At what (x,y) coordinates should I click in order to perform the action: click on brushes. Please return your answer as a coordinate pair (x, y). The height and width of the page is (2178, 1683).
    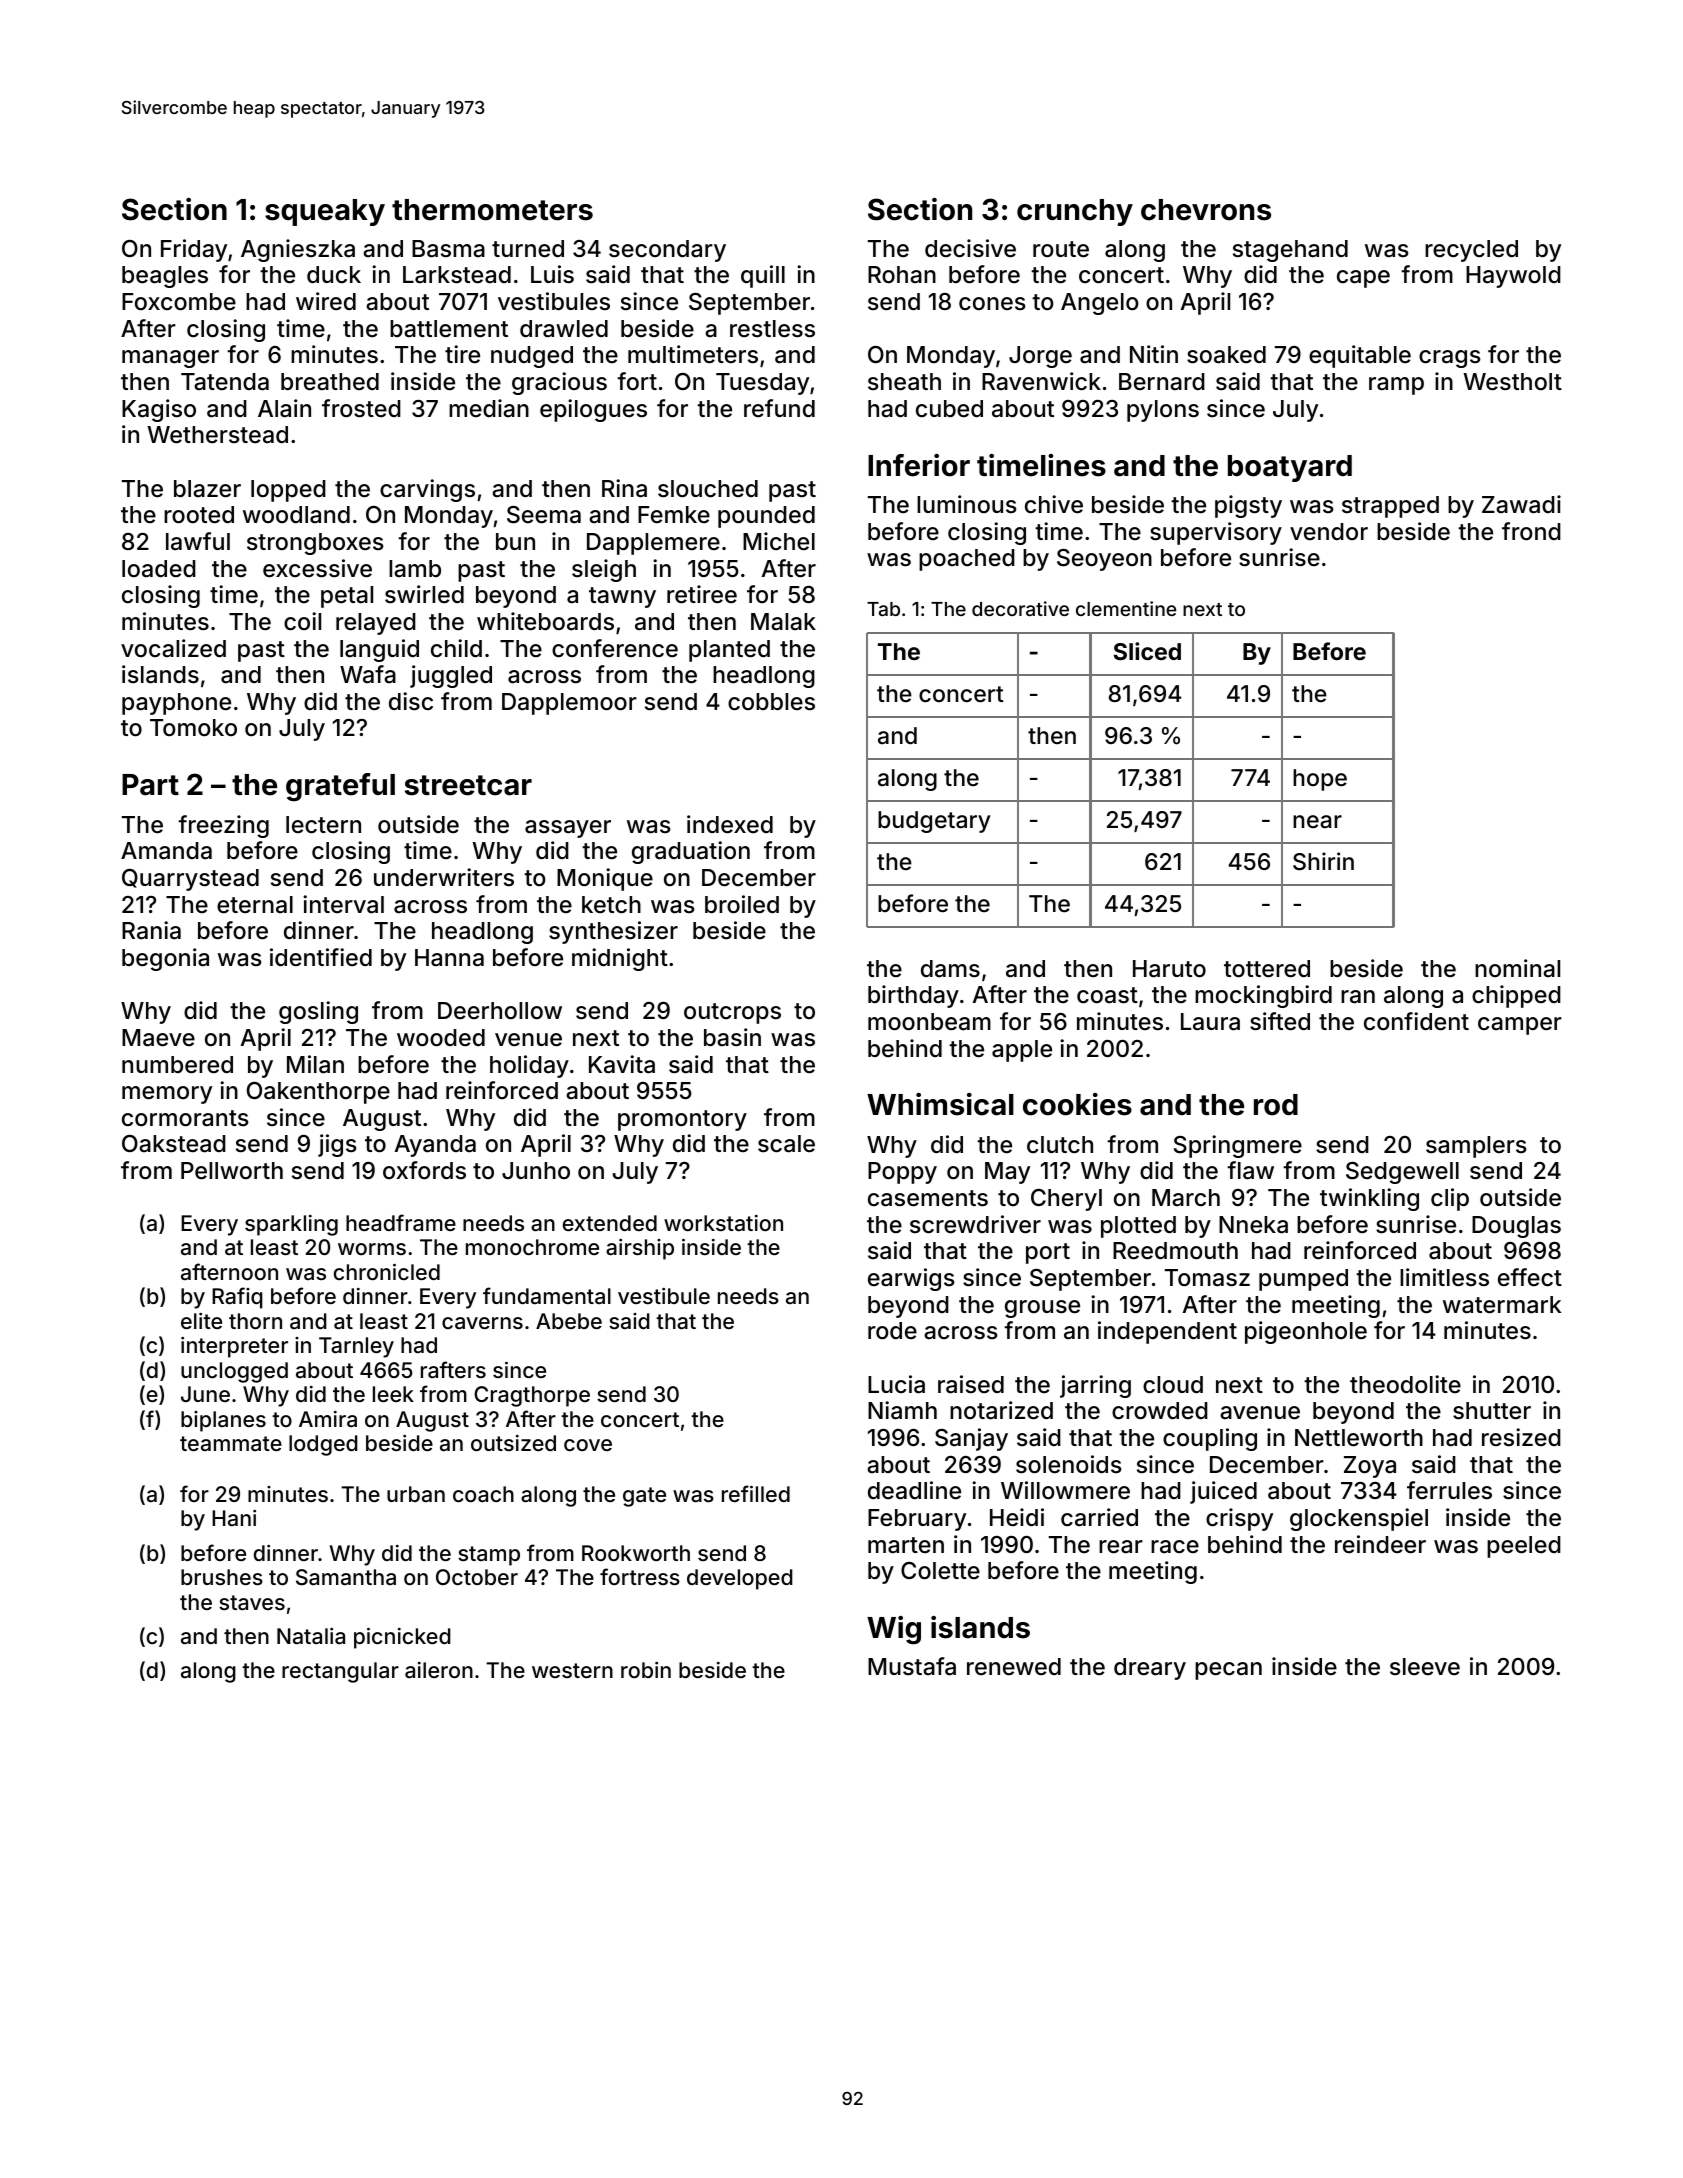
    Looking at the image, I should click on (222, 1577).
